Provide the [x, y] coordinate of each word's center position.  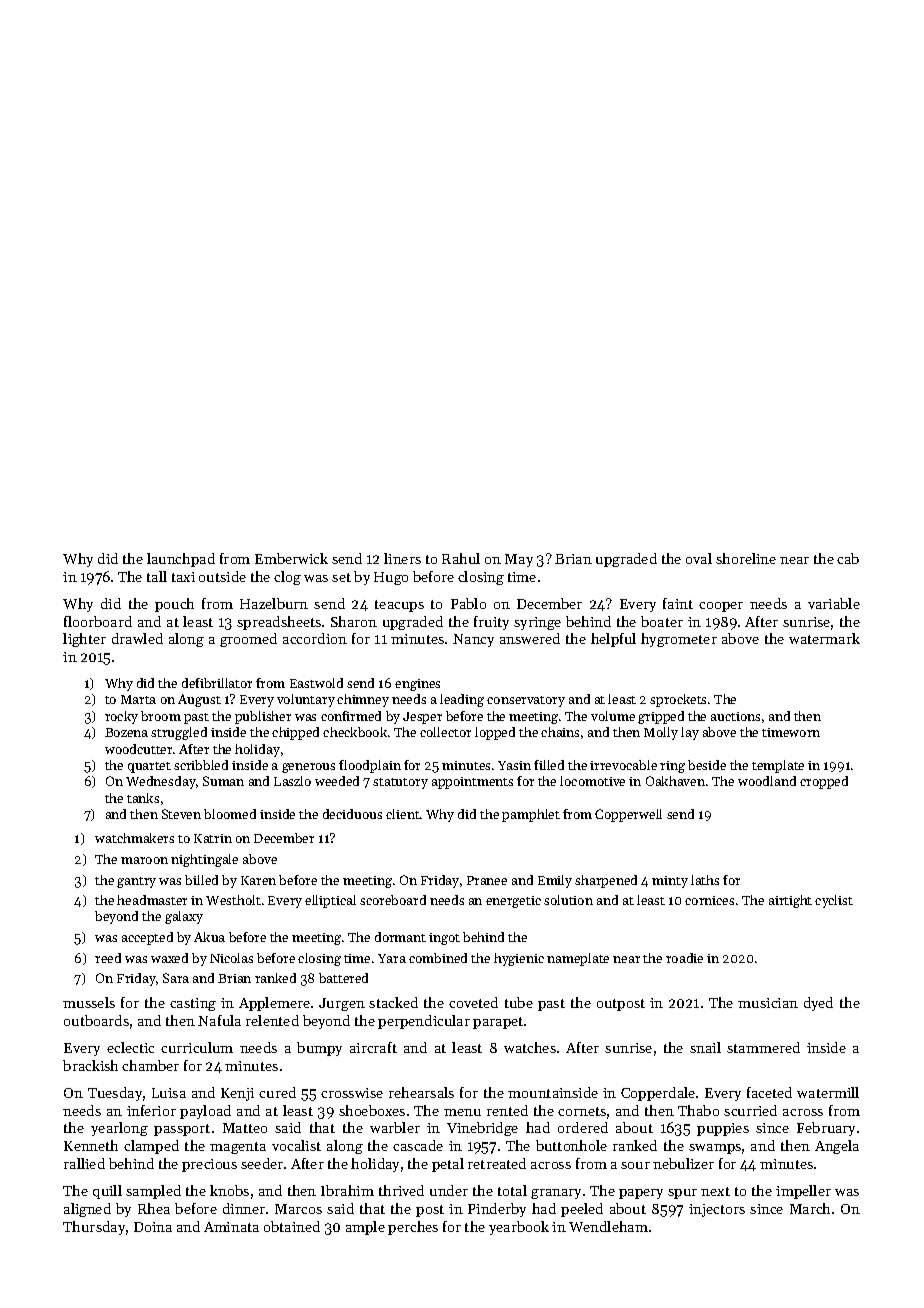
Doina [153, 1227]
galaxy [184, 917]
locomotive [592, 781]
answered [530, 638]
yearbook [519, 1228]
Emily [555, 881]
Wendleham [608, 1226]
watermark [824, 638]
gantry [136, 882]
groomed [248, 640]
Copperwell [628, 815]
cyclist [834, 901]
